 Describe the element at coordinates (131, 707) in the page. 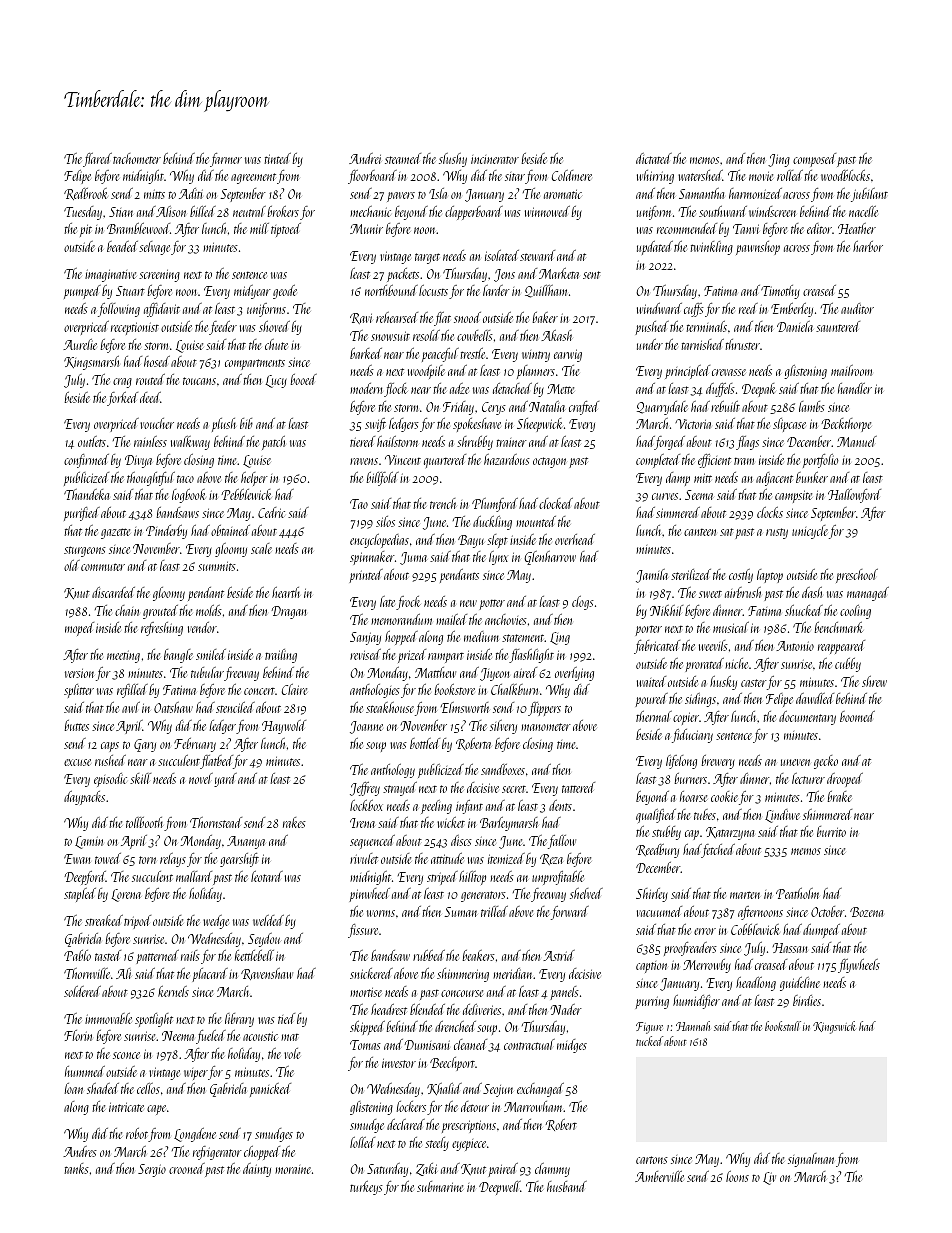

I see `awl` at that location.
